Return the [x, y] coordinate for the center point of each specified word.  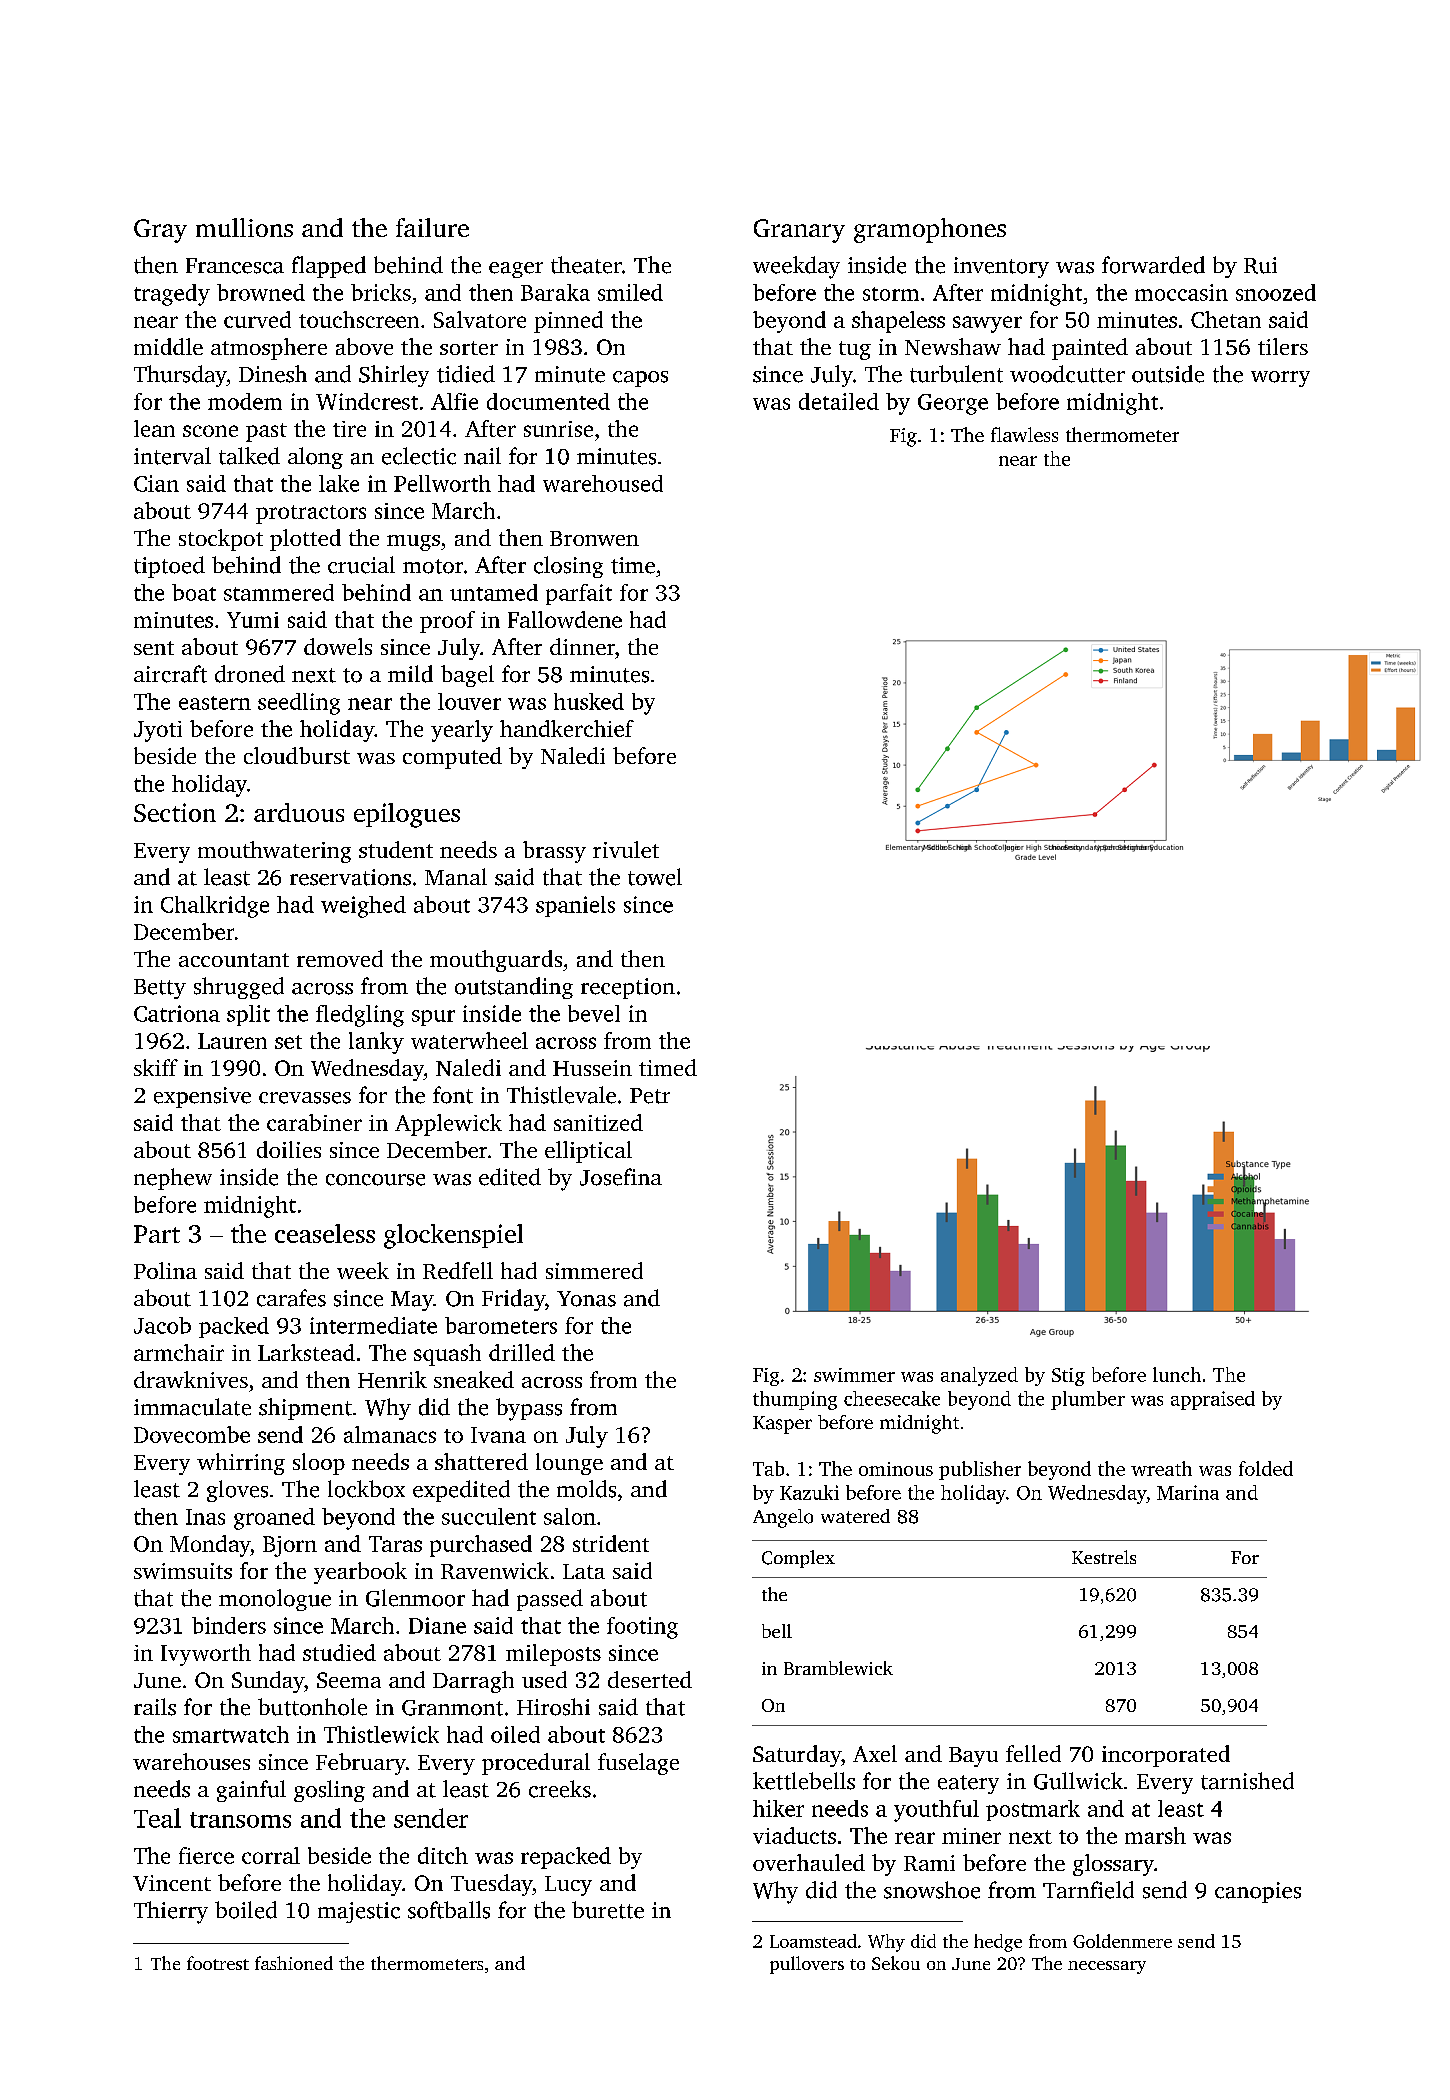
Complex [798, 1559]
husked [589, 701]
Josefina [621, 1177]
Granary [799, 231]
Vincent [172, 1883]
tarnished [1247, 1781]
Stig [1068, 1377]
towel [655, 877]
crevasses [305, 1098]
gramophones [930, 230]
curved [257, 319]
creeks [560, 1789]
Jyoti [158, 731]
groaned [274, 1519]
